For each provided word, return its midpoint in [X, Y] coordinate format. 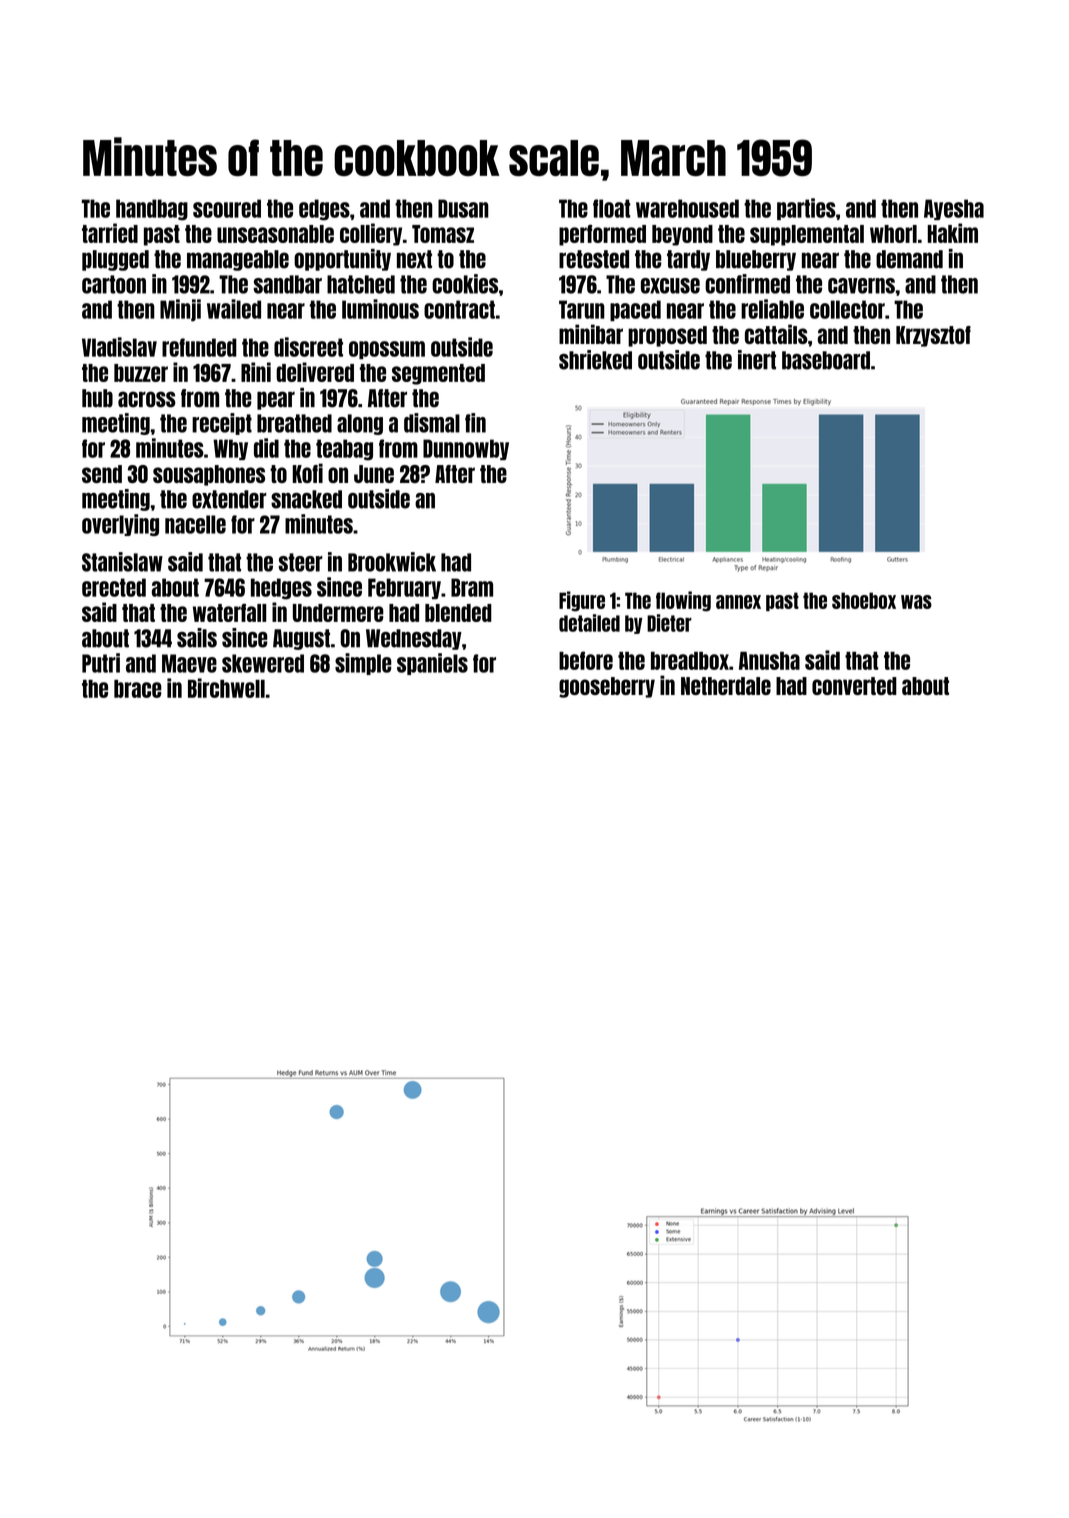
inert [757, 360]
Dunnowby [466, 449]
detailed [589, 623]
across [147, 399]
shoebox [864, 600]
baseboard [826, 360]
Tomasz [443, 234]
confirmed [747, 284]
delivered [315, 372]
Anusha [769, 661]
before [586, 660]
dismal [432, 423]
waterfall [229, 612]
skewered [263, 663]
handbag [152, 210]
